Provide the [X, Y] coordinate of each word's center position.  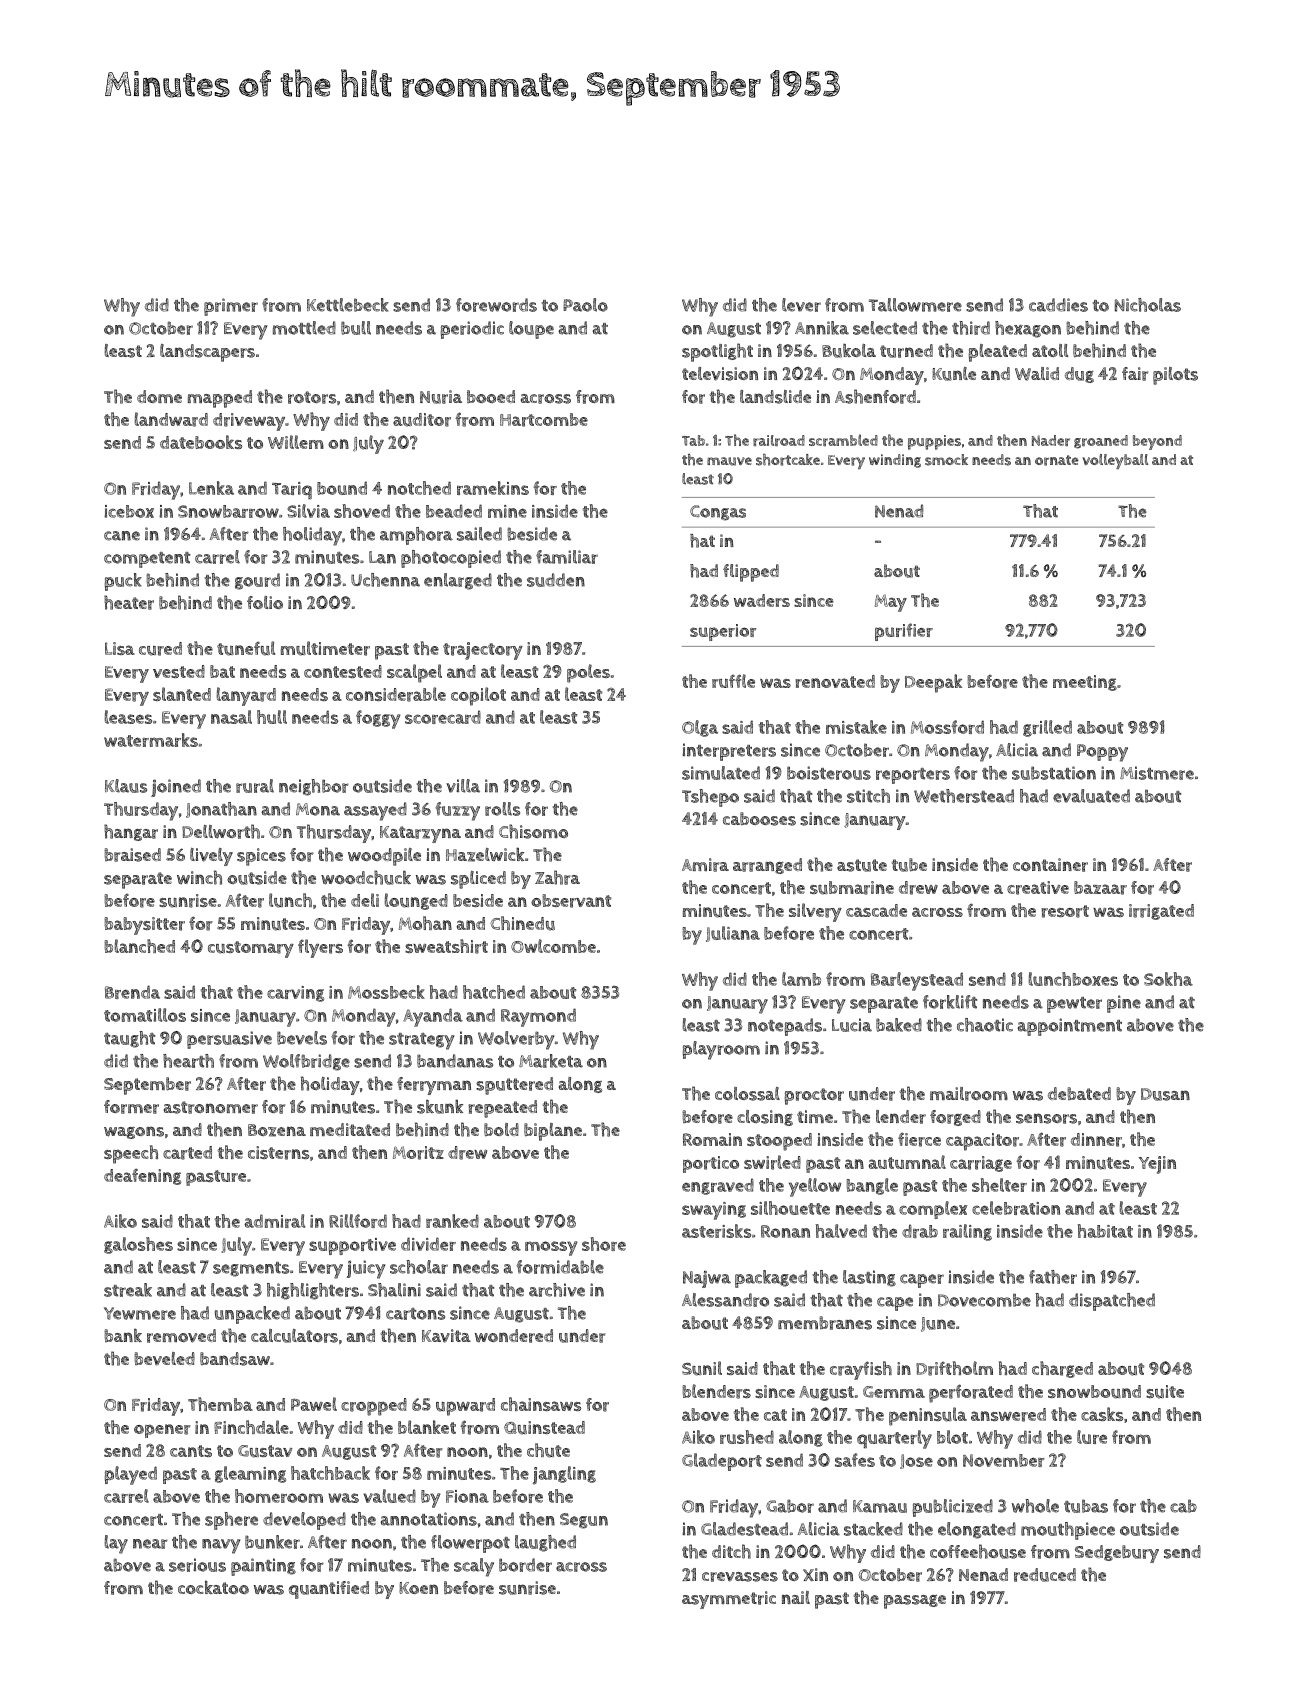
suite [1165, 1392]
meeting [1085, 683]
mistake [856, 727]
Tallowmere [915, 305]
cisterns [278, 1153]
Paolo [585, 305]
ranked [452, 1221]
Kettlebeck [348, 305]
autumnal [907, 1162]
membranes [825, 1323]
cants [191, 1451]
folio [265, 602]
